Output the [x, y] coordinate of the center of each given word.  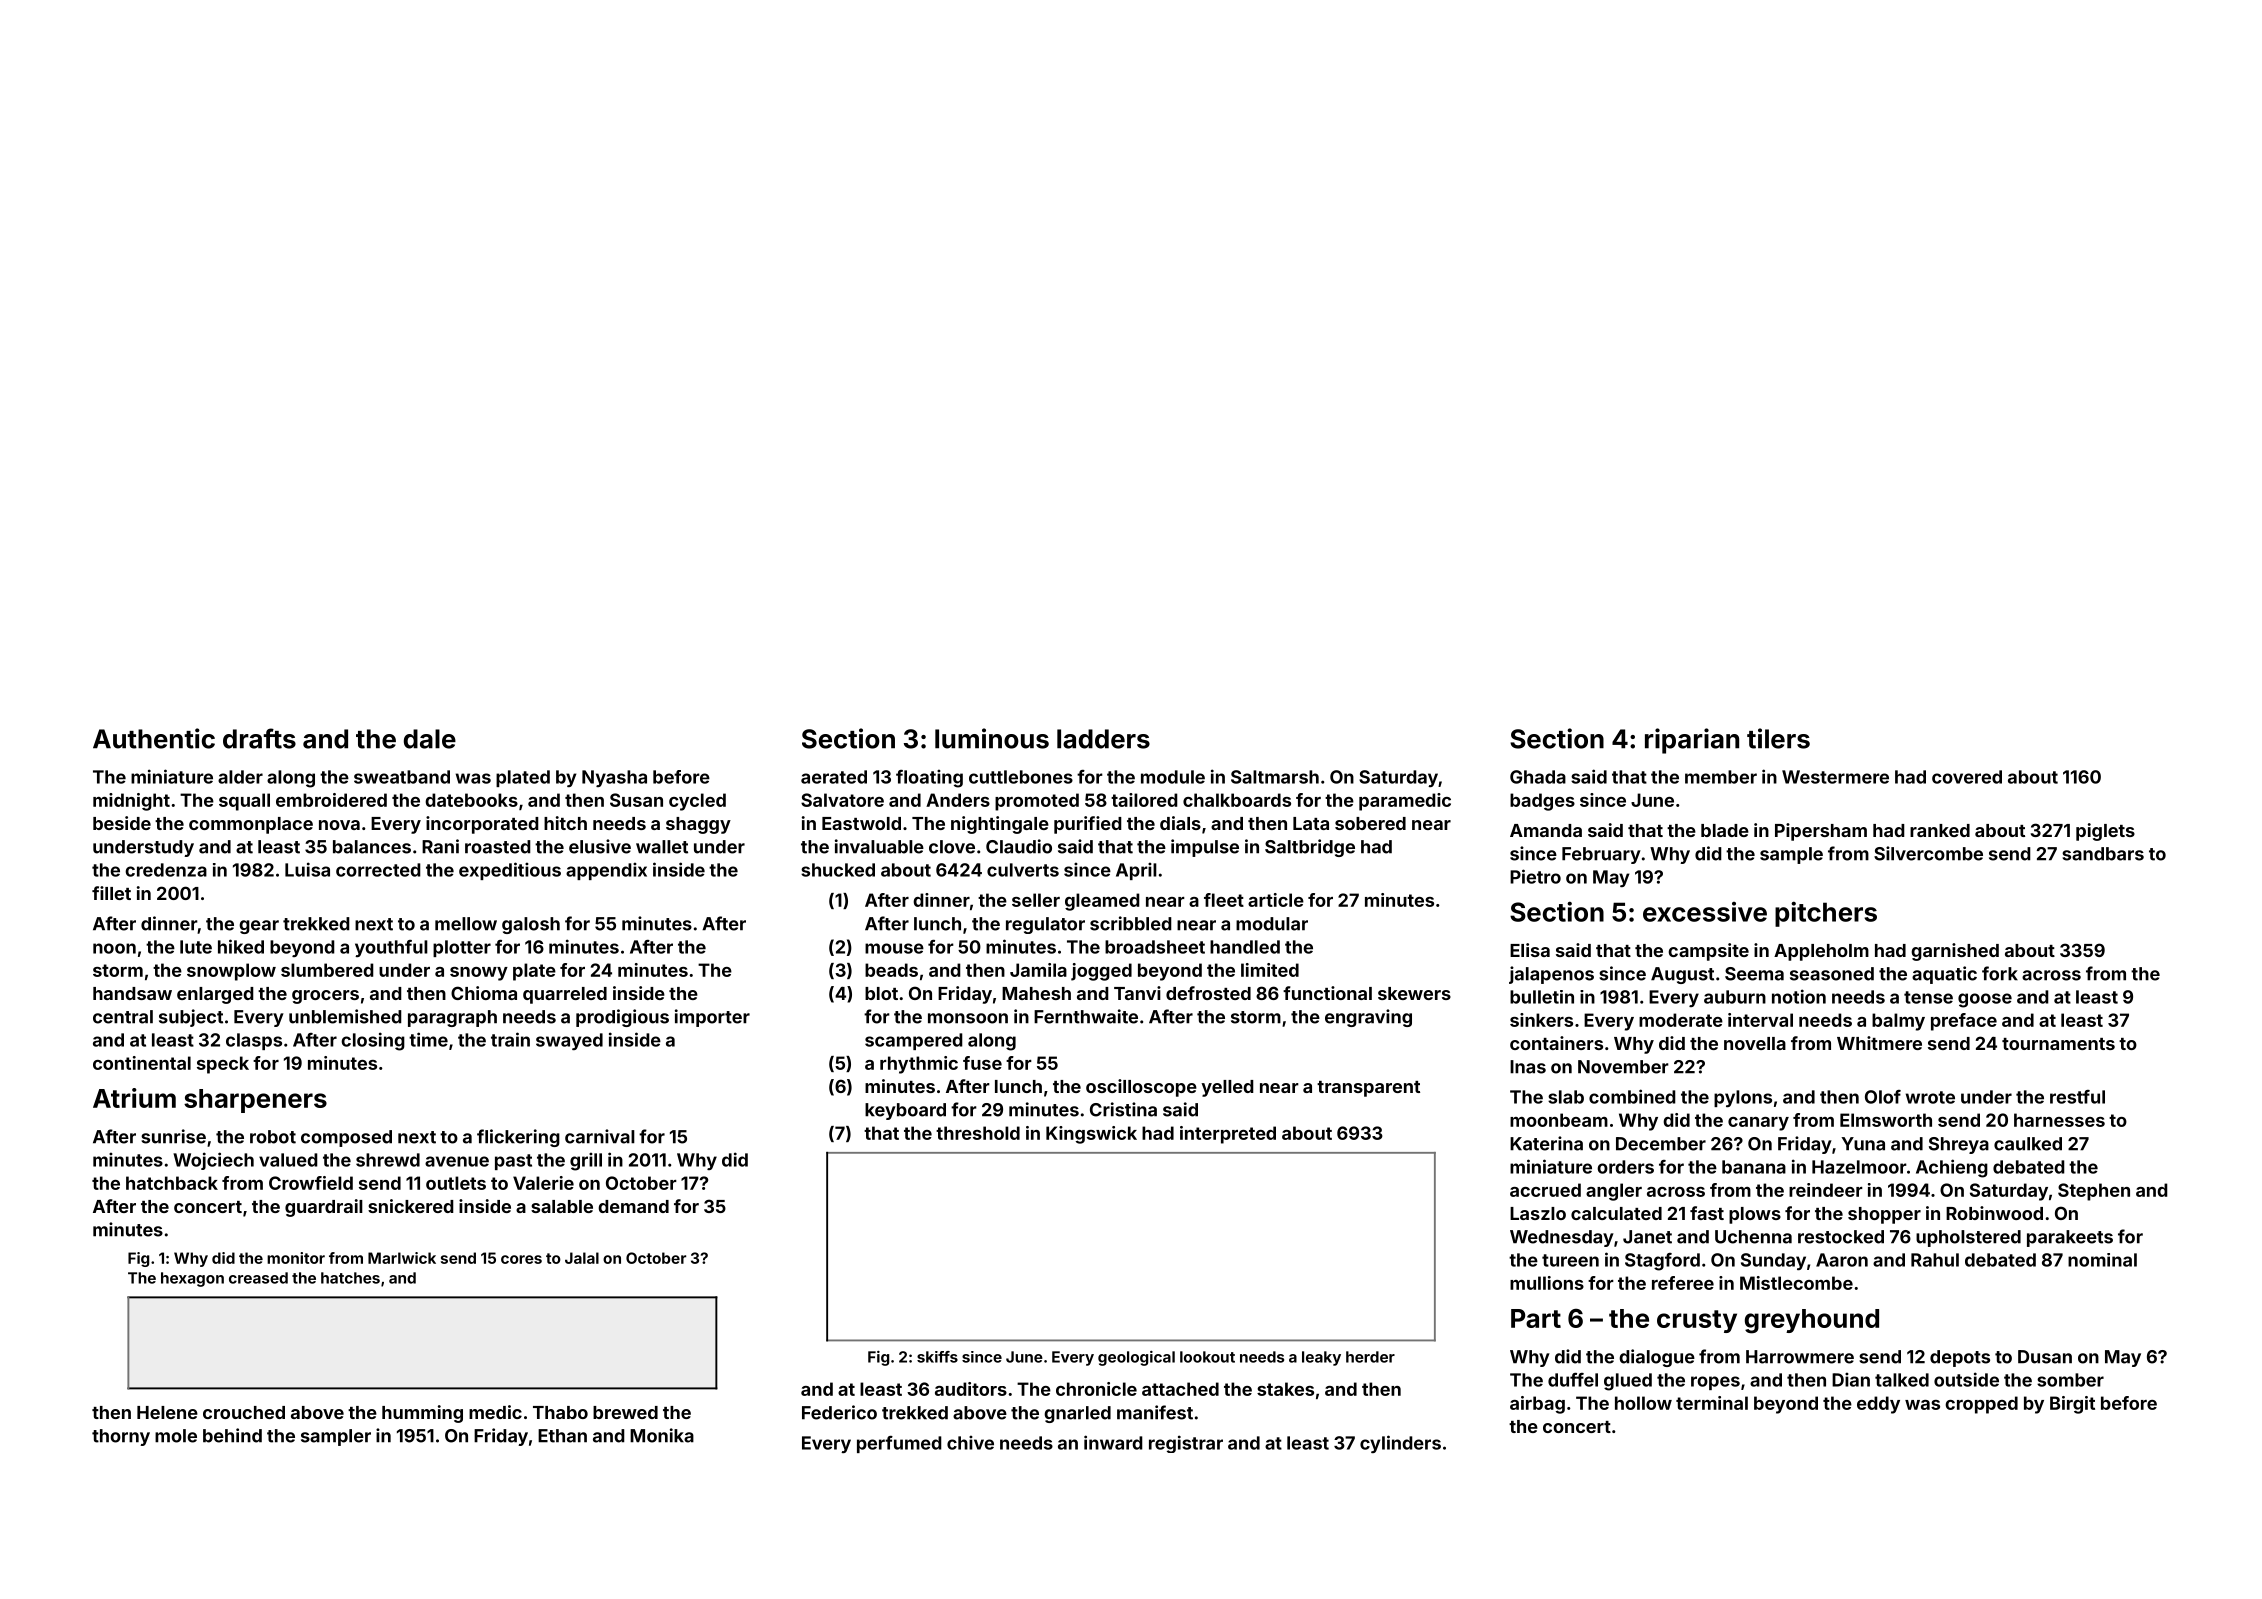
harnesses [2059, 1120]
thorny [121, 1437]
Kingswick [1091, 1135]
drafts [259, 738]
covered [1967, 777]
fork [2000, 973]
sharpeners [255, 1101]
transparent [1368, 1089]
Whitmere [1879, 1043]
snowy [479, 974]
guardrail [324, 1208]
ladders [1103, 739]
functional [1327, 993]
